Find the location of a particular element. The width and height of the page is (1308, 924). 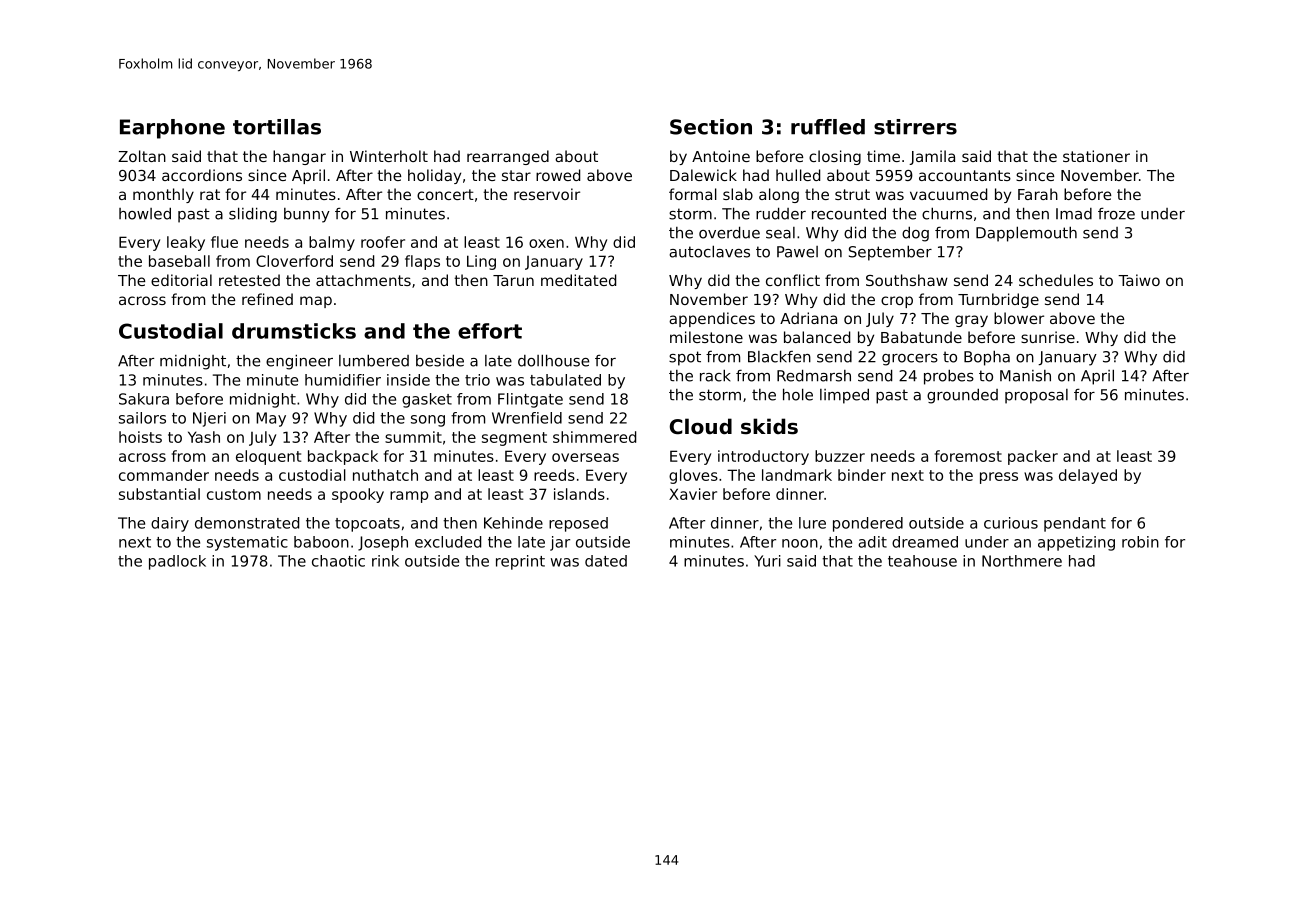

bunny is located at coordinates (307, 215).
